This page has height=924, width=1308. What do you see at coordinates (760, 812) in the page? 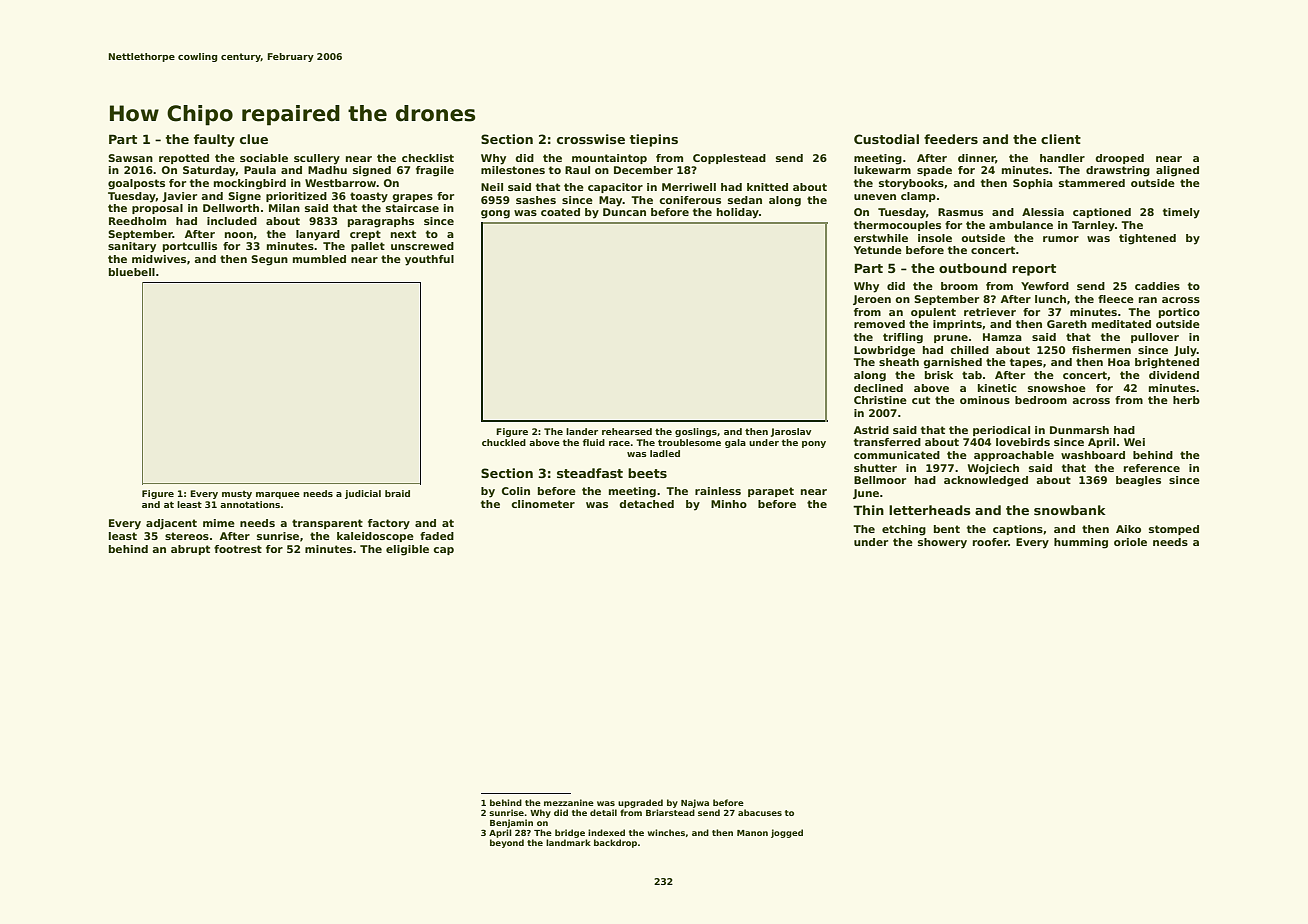
I see `abacuses` at bounding box center [760, 812].
